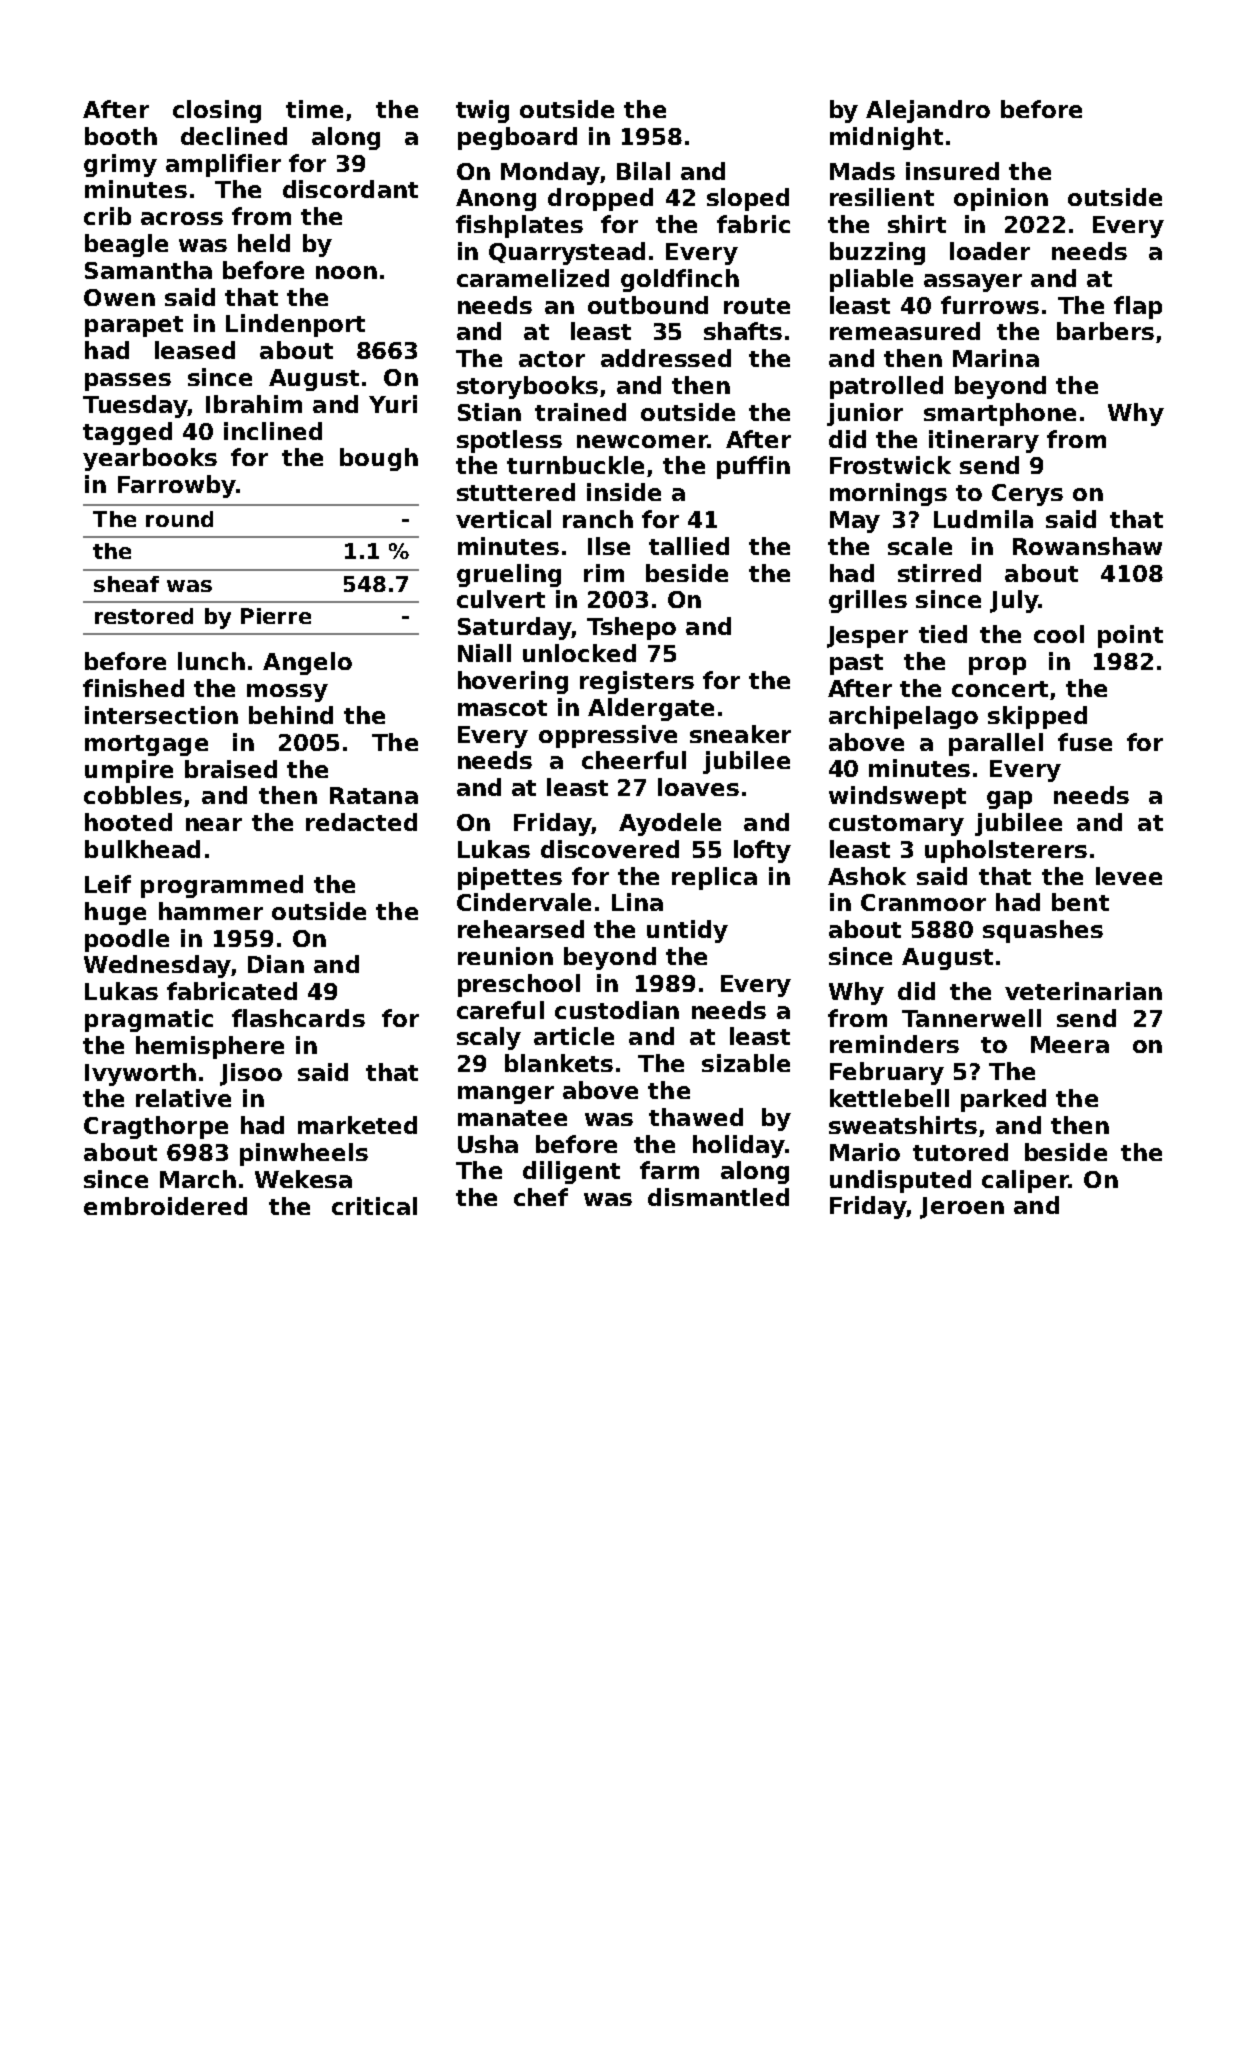 The height and width of the screenshot is (2053, 1247). I want to click on cobbles, so click(133, 795).
